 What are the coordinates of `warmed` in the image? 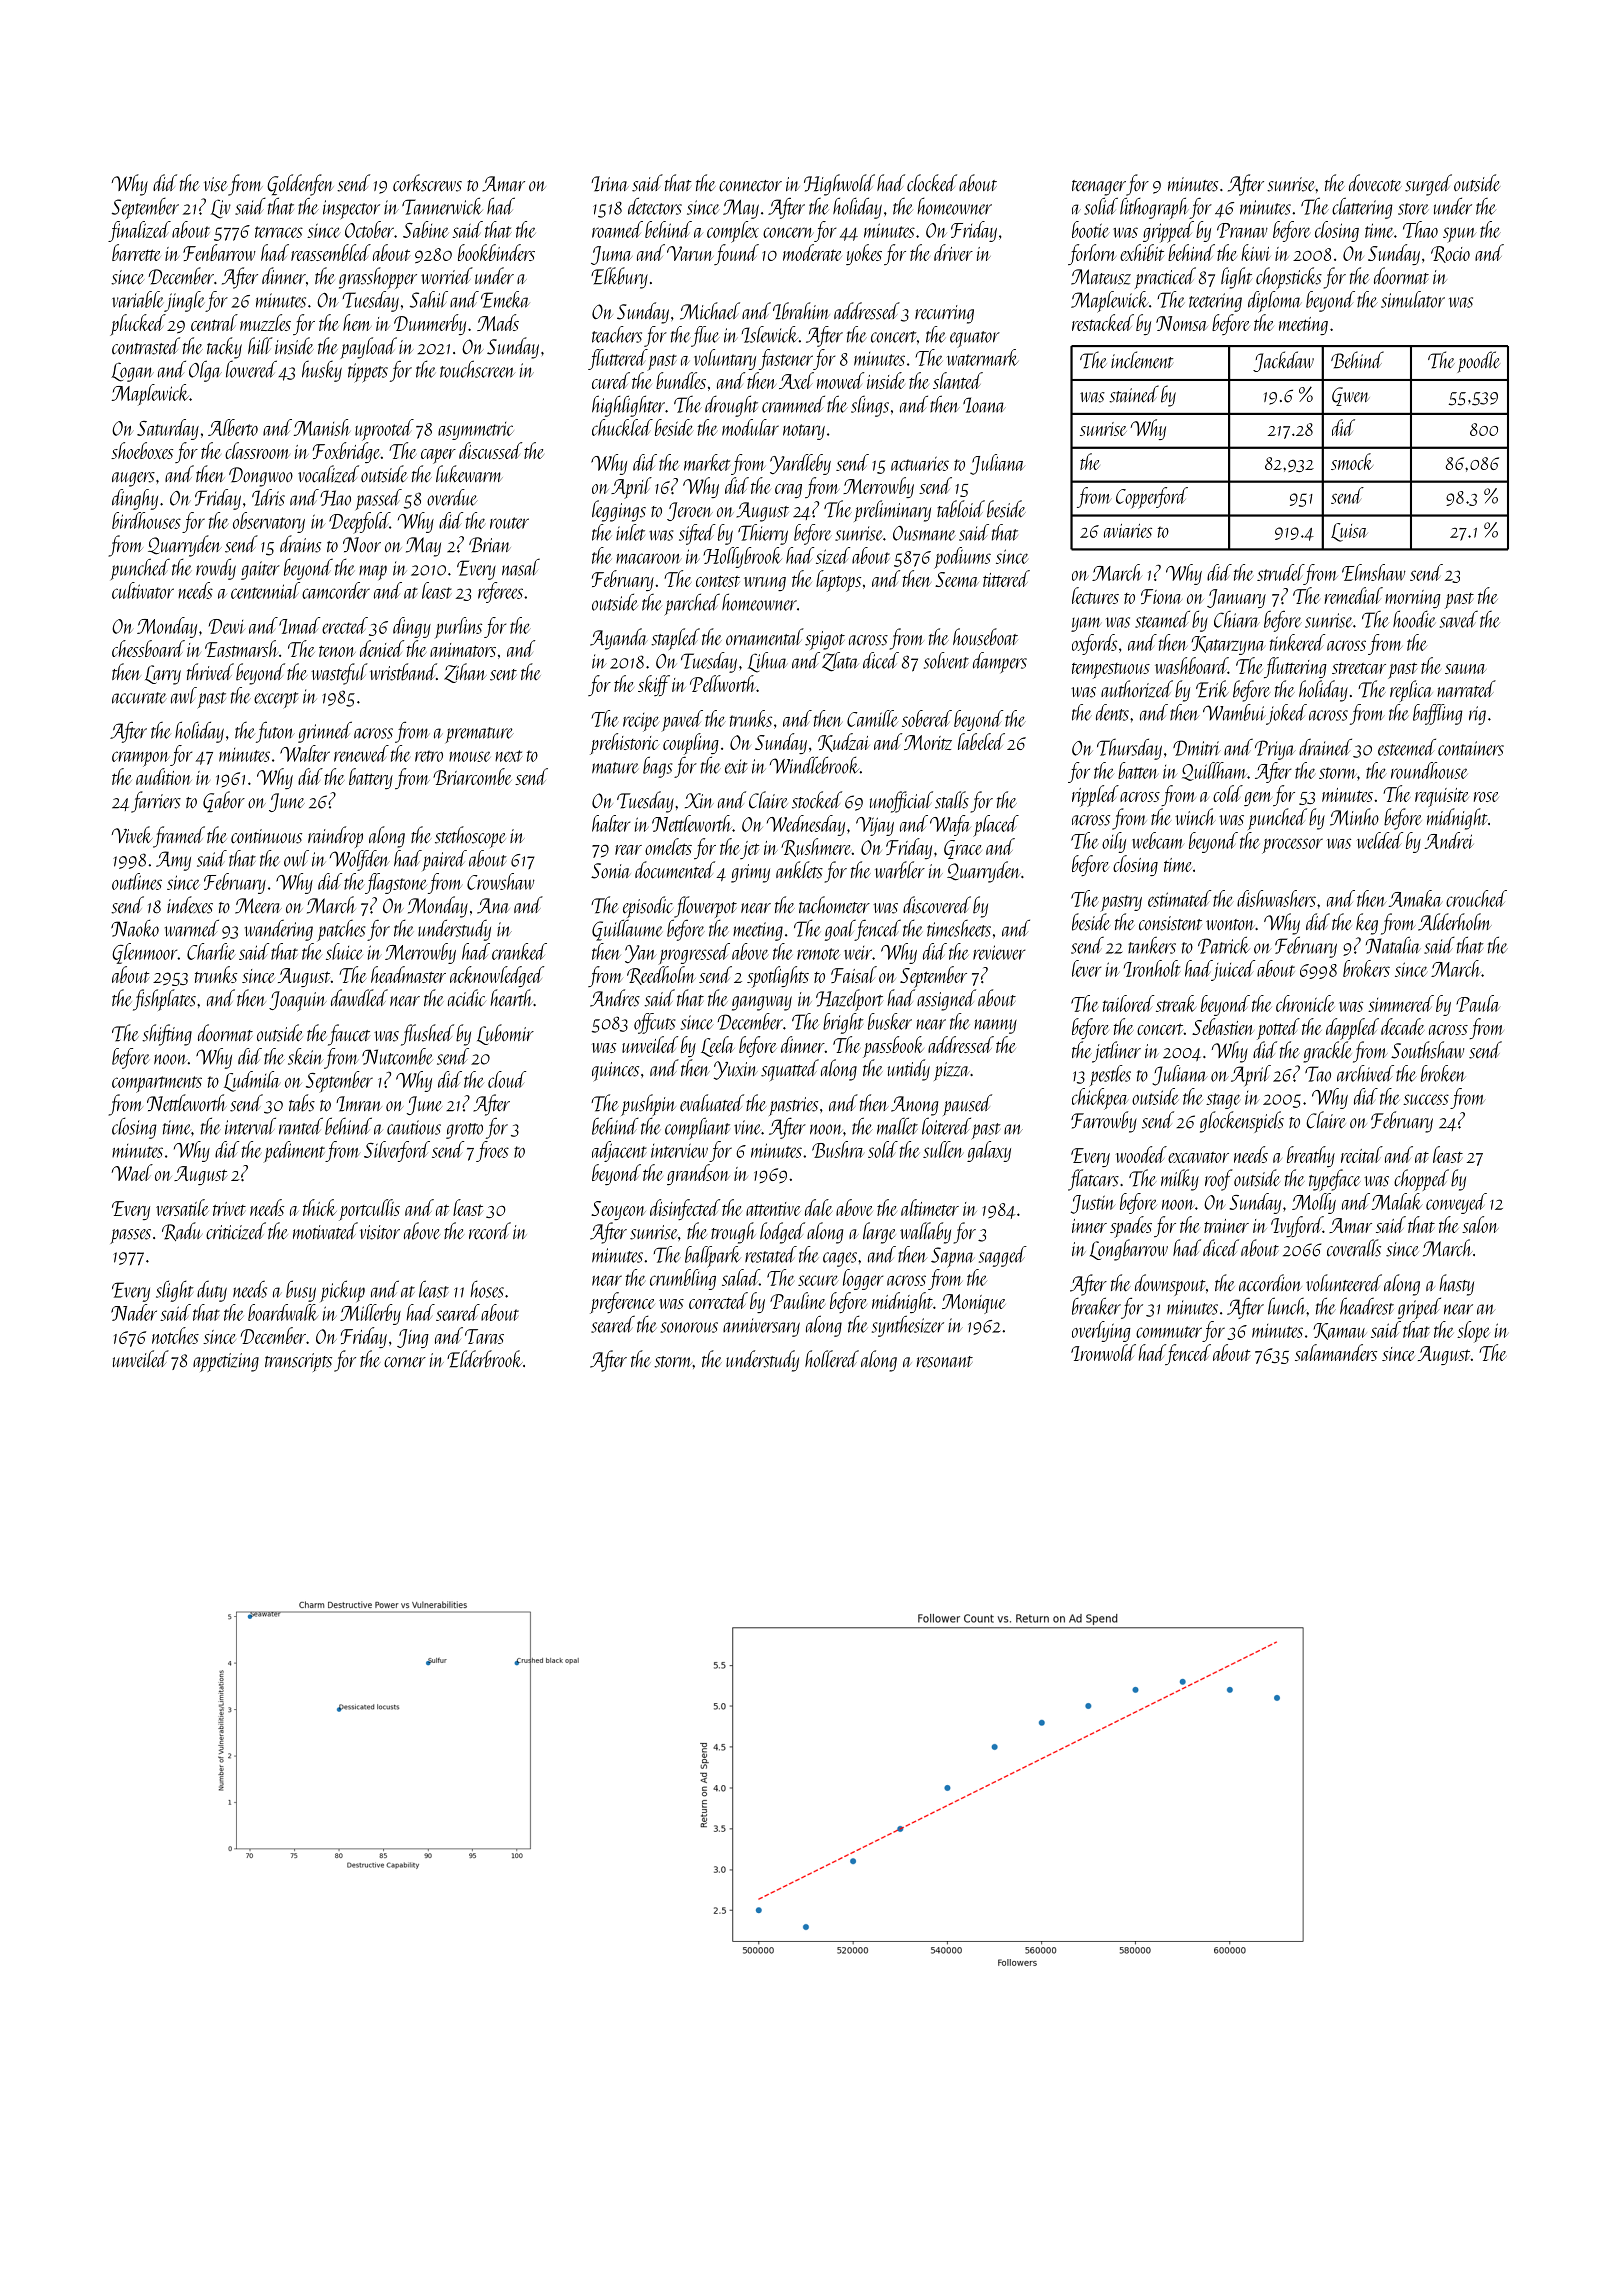 It's located at (192, 928).
